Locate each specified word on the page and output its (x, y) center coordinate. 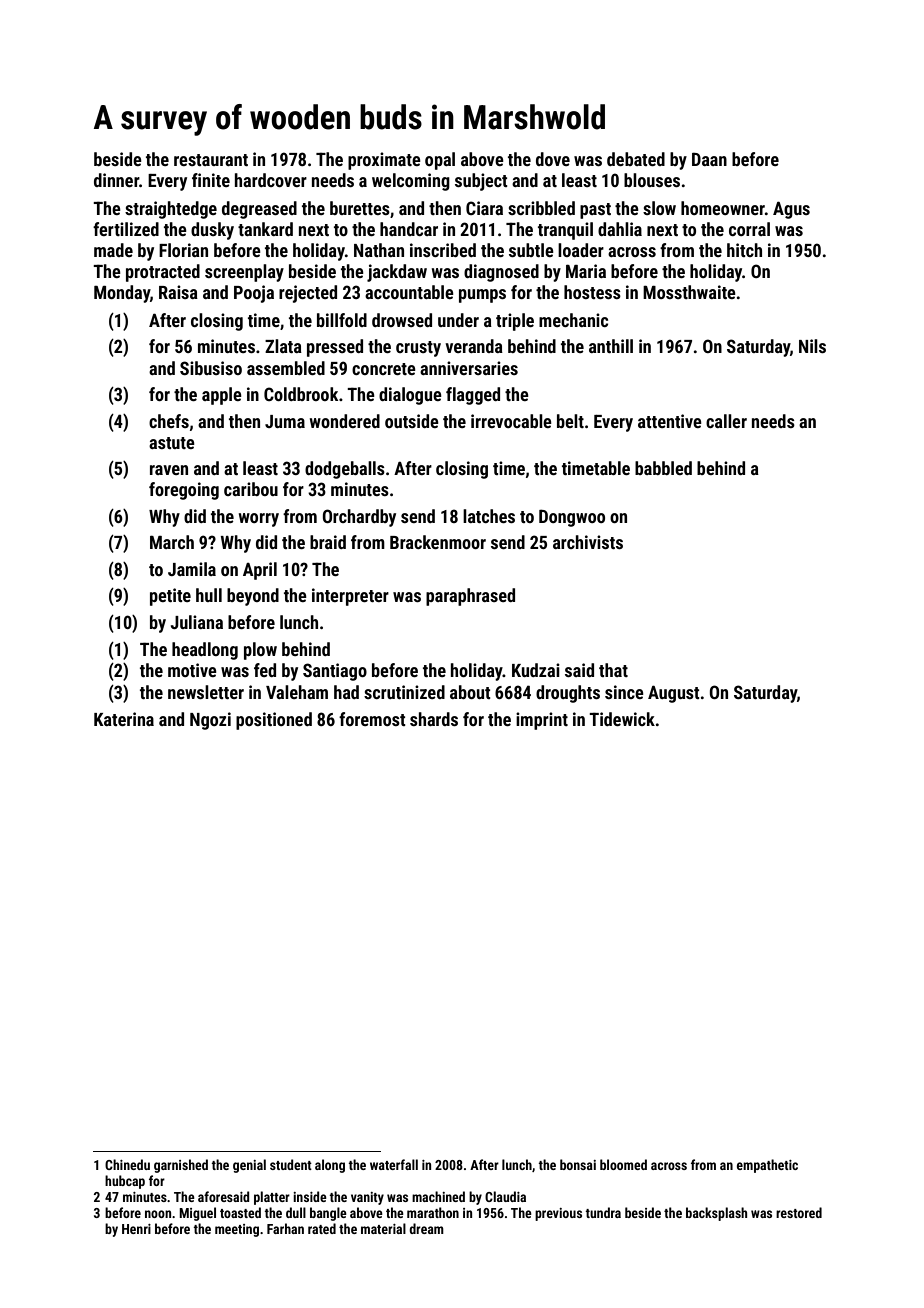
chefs (169, 421)
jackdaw (397, 273)
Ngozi (210, 721)
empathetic (767, 1166)
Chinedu (127, 1164)
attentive (670, 421)
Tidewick (622, 719)
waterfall (394, 1164)
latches (489, 516)
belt (570, 421)
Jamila (192, 569)
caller (726, 421)
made (113, 250)
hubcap (125, 1182)
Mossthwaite (689, 292)
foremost (372, 719)
